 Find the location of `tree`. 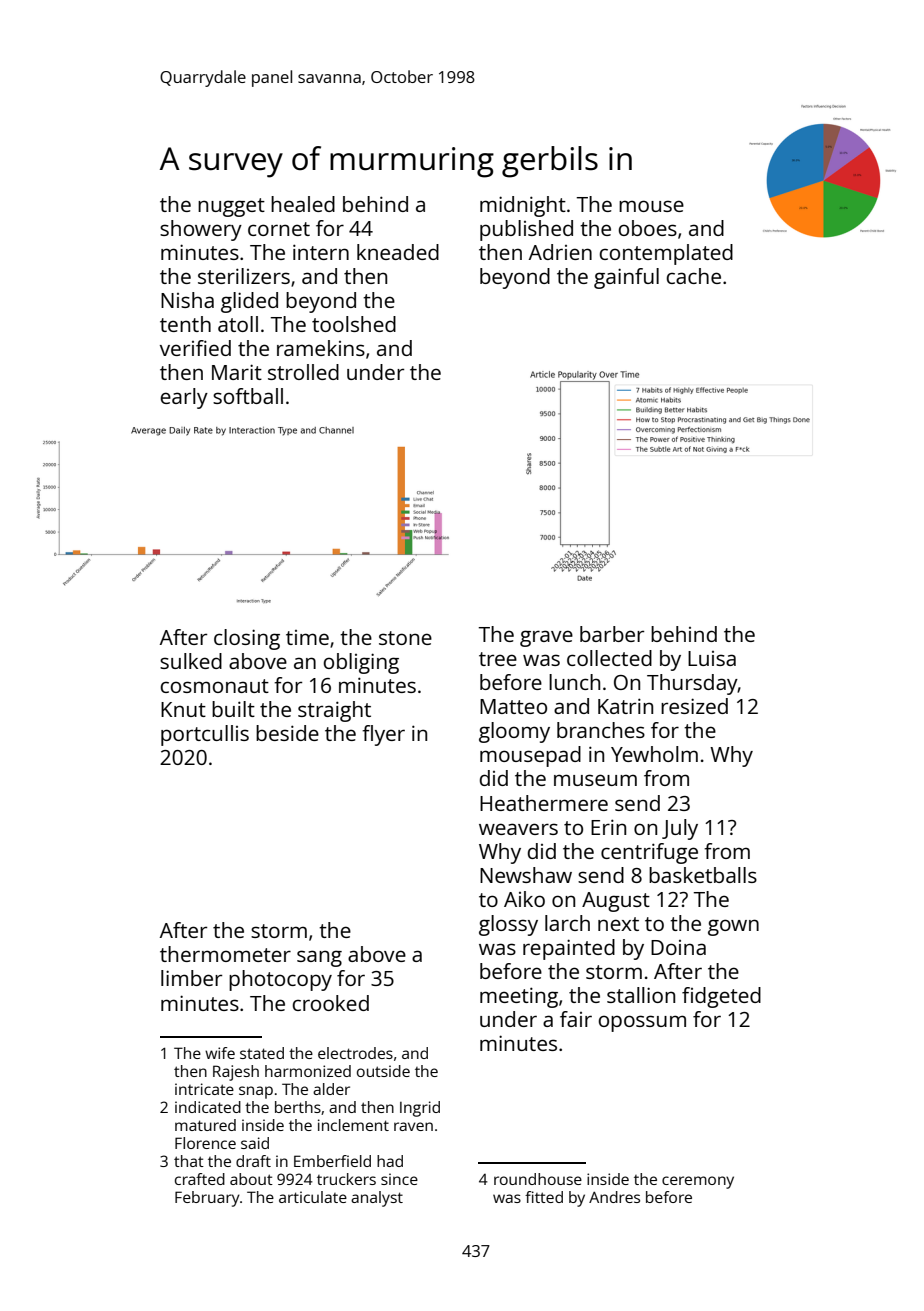

tree is located at coordinates (498, 659).
